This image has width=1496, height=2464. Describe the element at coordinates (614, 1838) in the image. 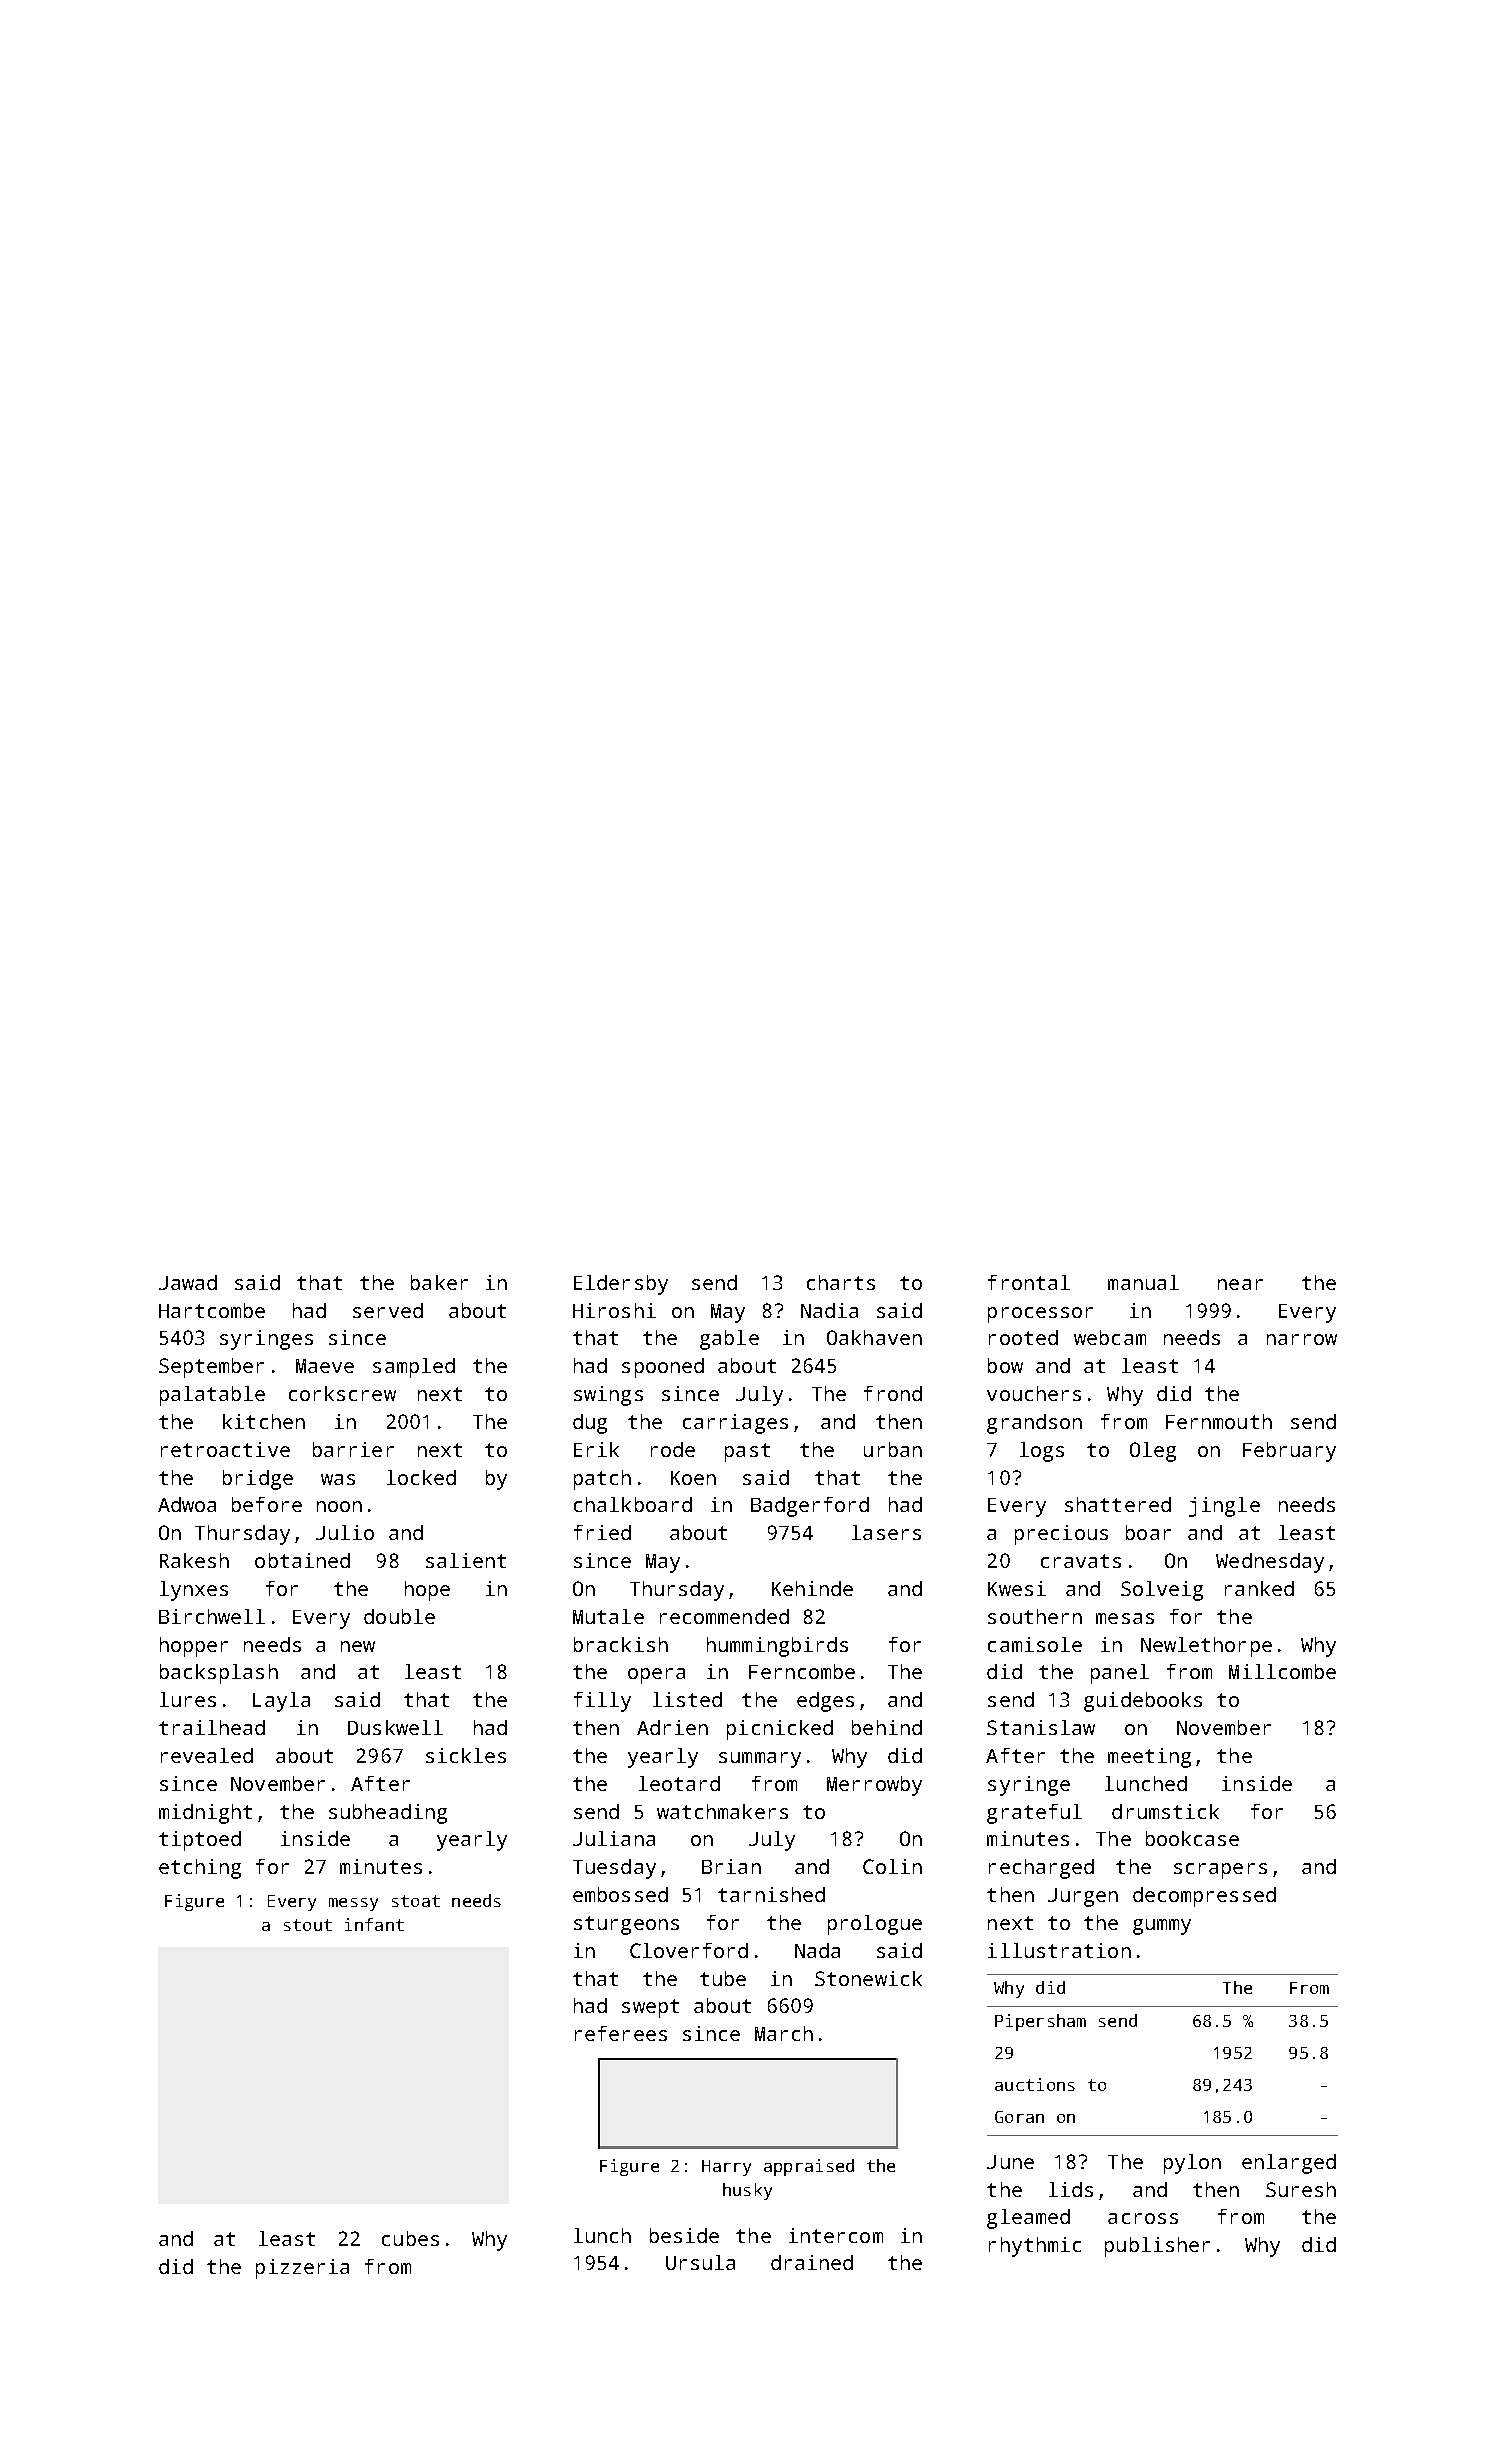

I see `Juliana` at that location.
